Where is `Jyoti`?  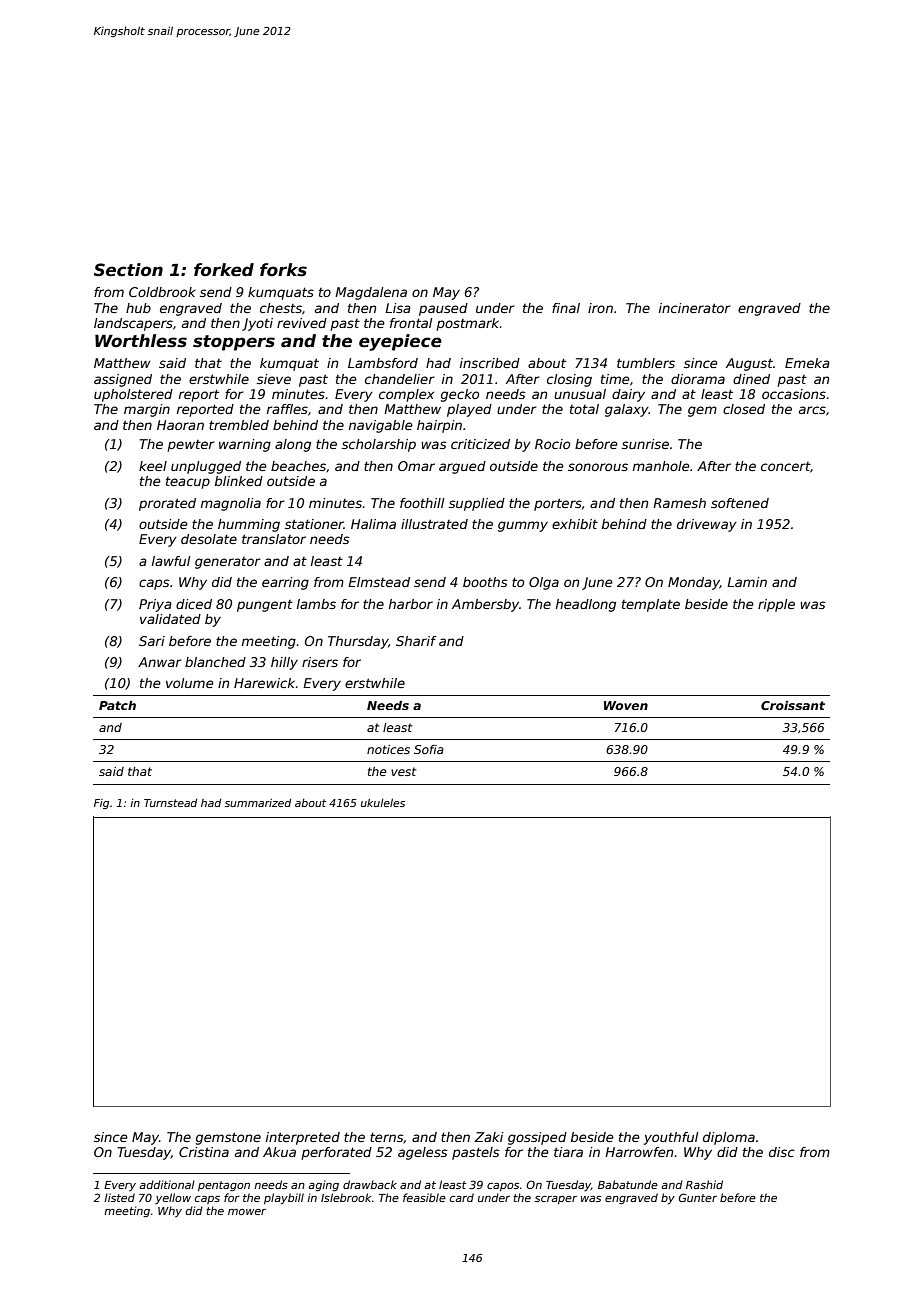 Jyoti is located at coordinates (257, 324).
